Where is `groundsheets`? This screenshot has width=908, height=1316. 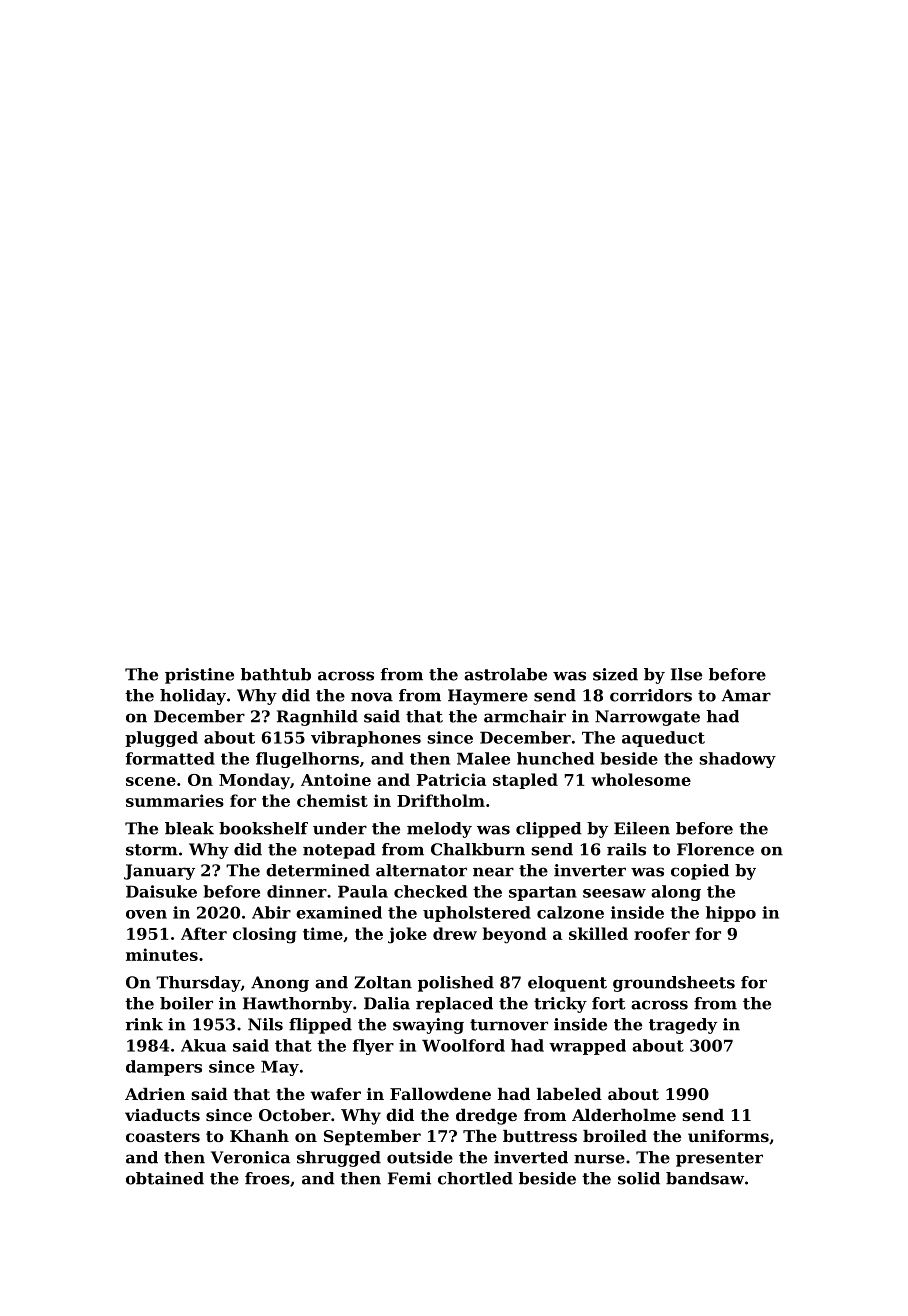
groundsheets is located at coordinates (674, 984).
